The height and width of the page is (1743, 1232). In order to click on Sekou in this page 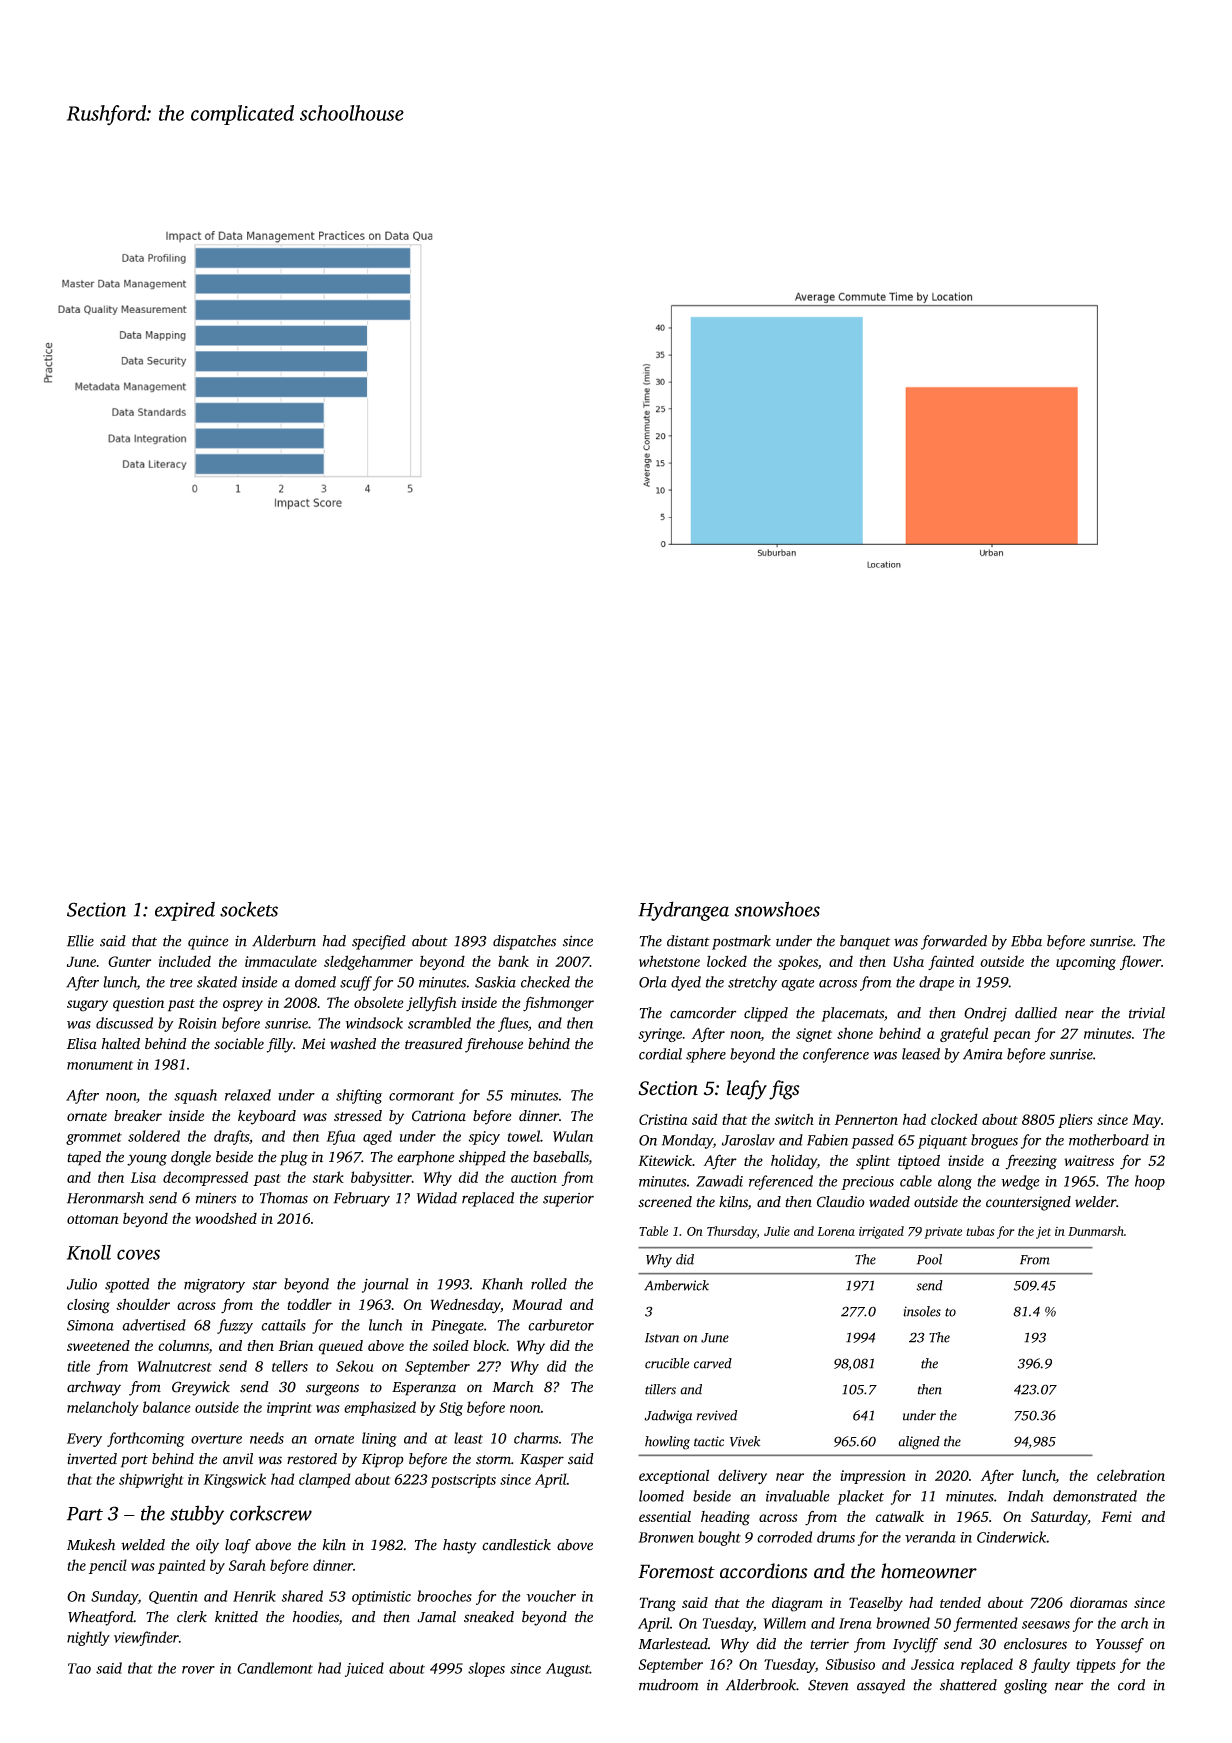, I will do `click(354, 1366)`.
